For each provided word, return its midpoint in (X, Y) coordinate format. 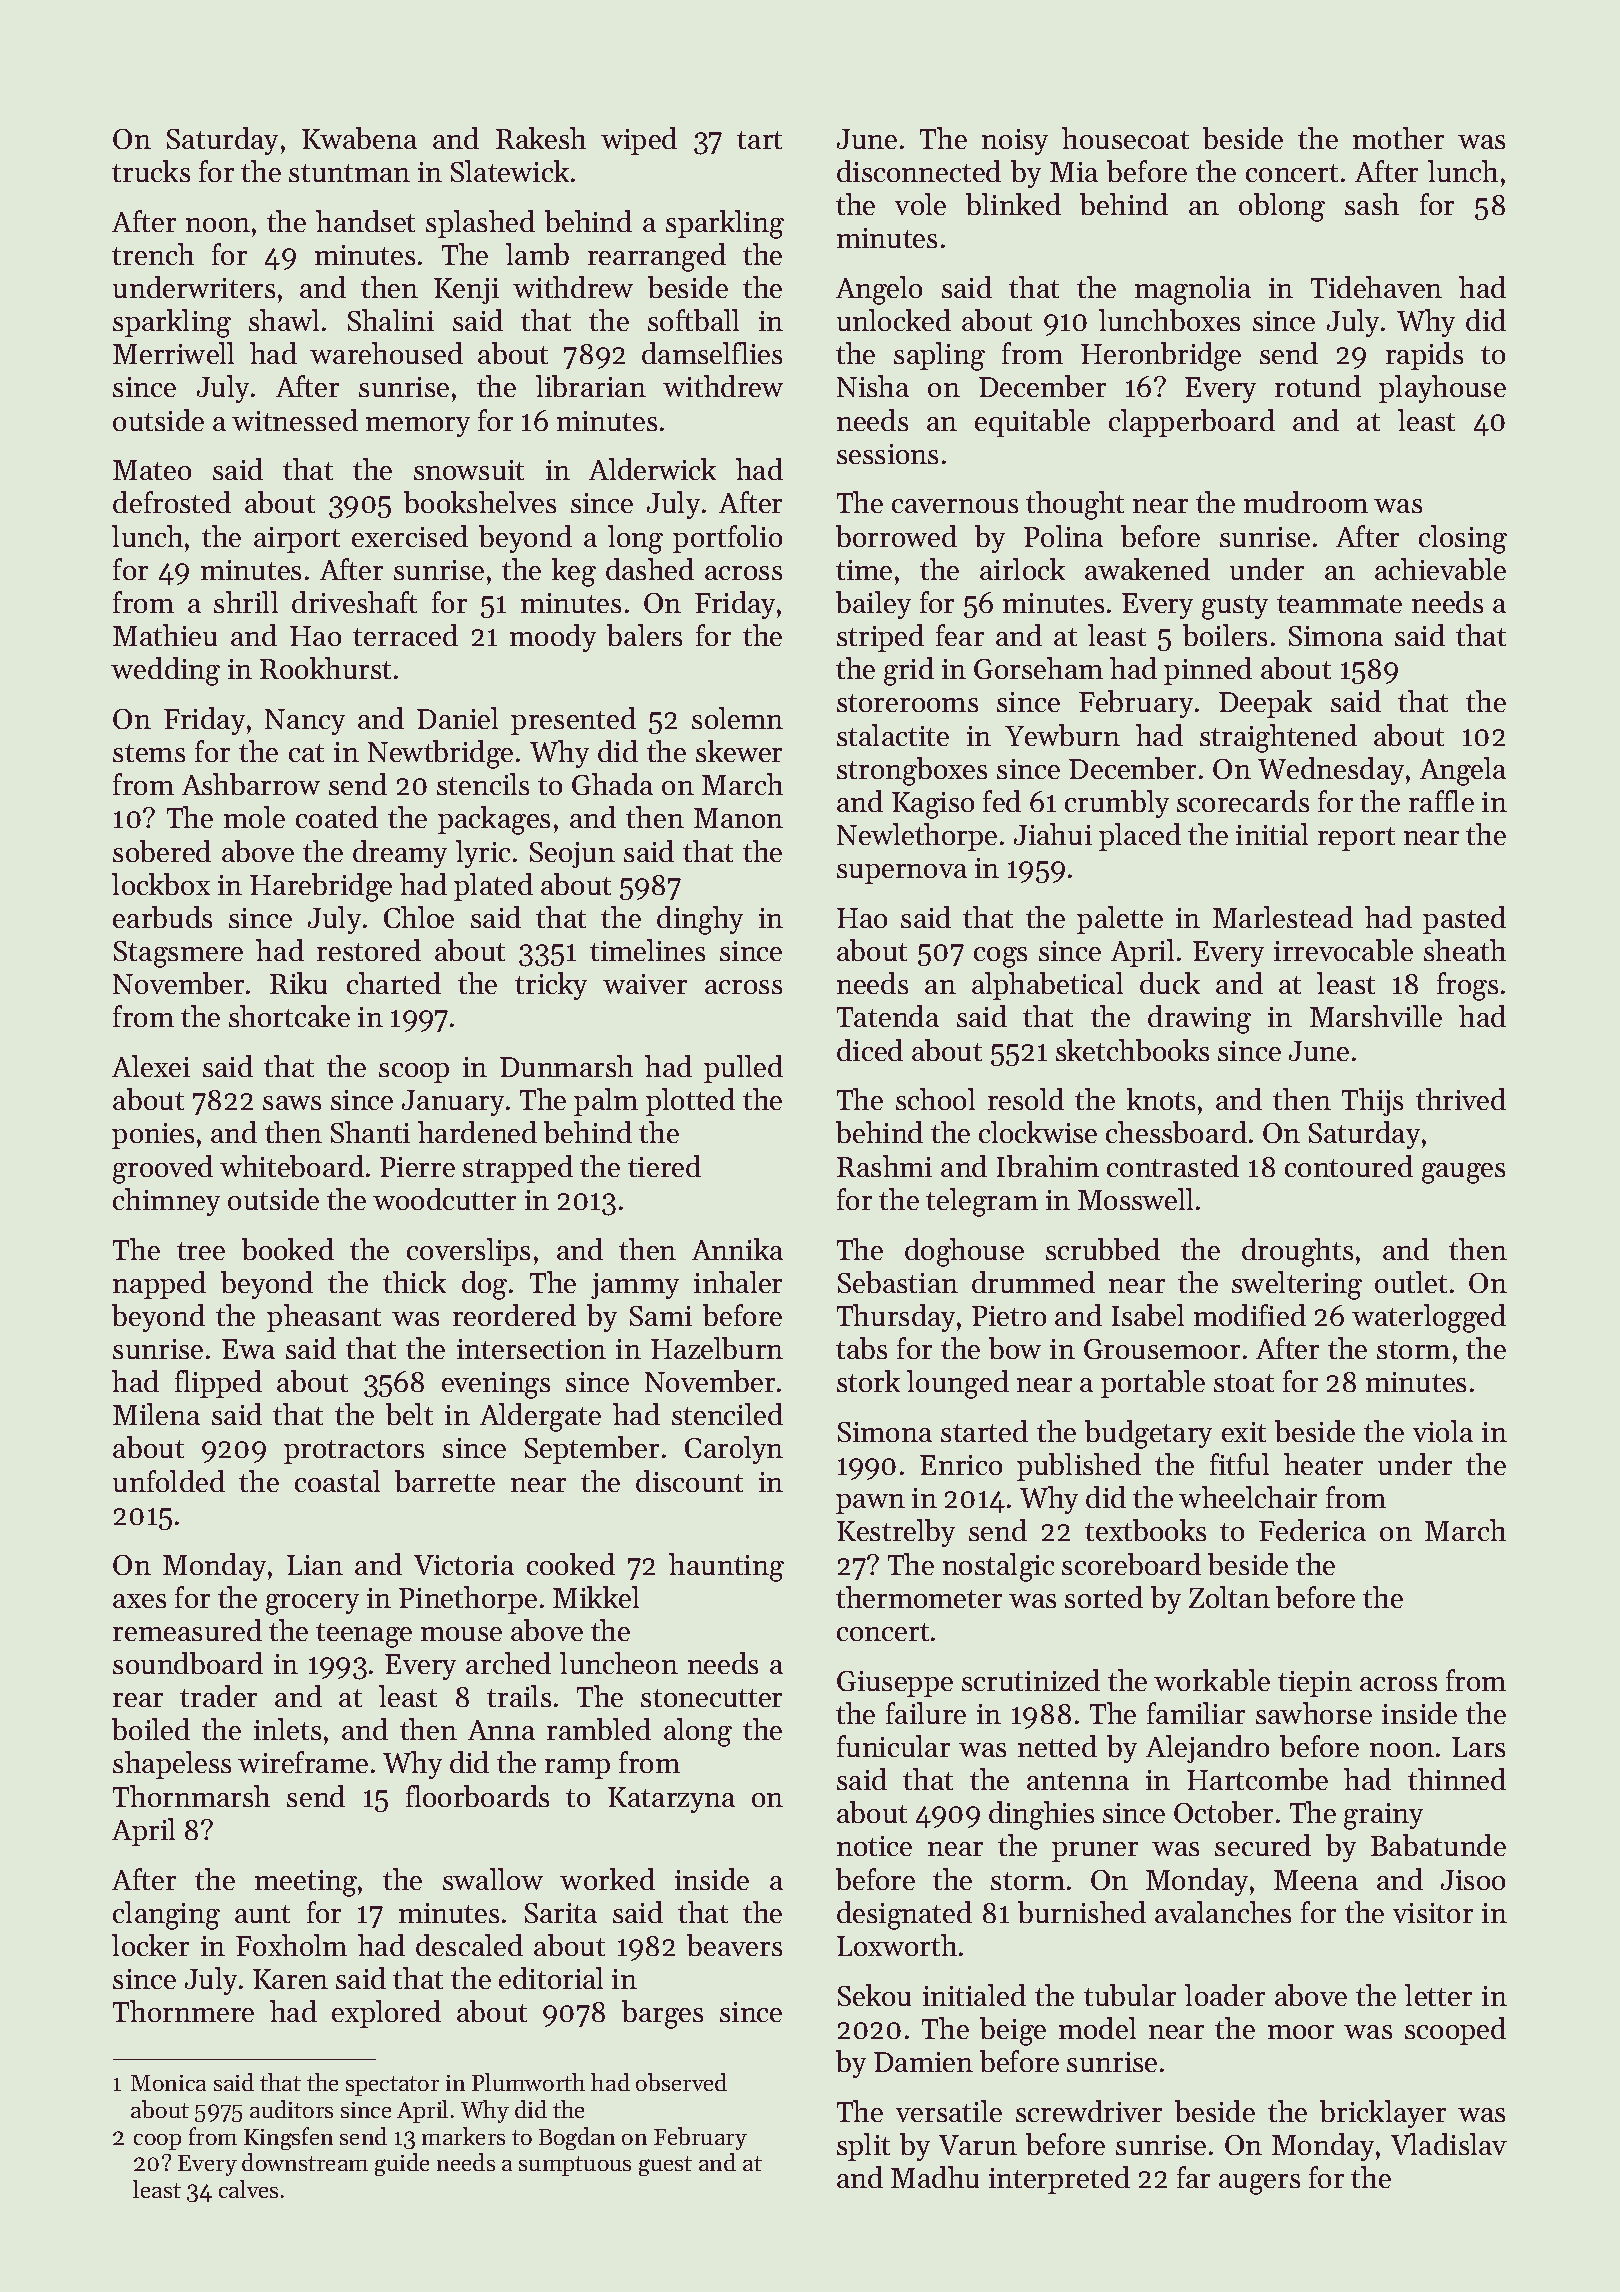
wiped (639, 141)
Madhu (935, 2177)
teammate (1339, 604)
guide (402, 2164)
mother (1398, 138)
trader (218, 1696)
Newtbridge (440, 754)
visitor (1433, 1913)
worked (607, 1879)
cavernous (955, 506)
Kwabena (359, 138)
